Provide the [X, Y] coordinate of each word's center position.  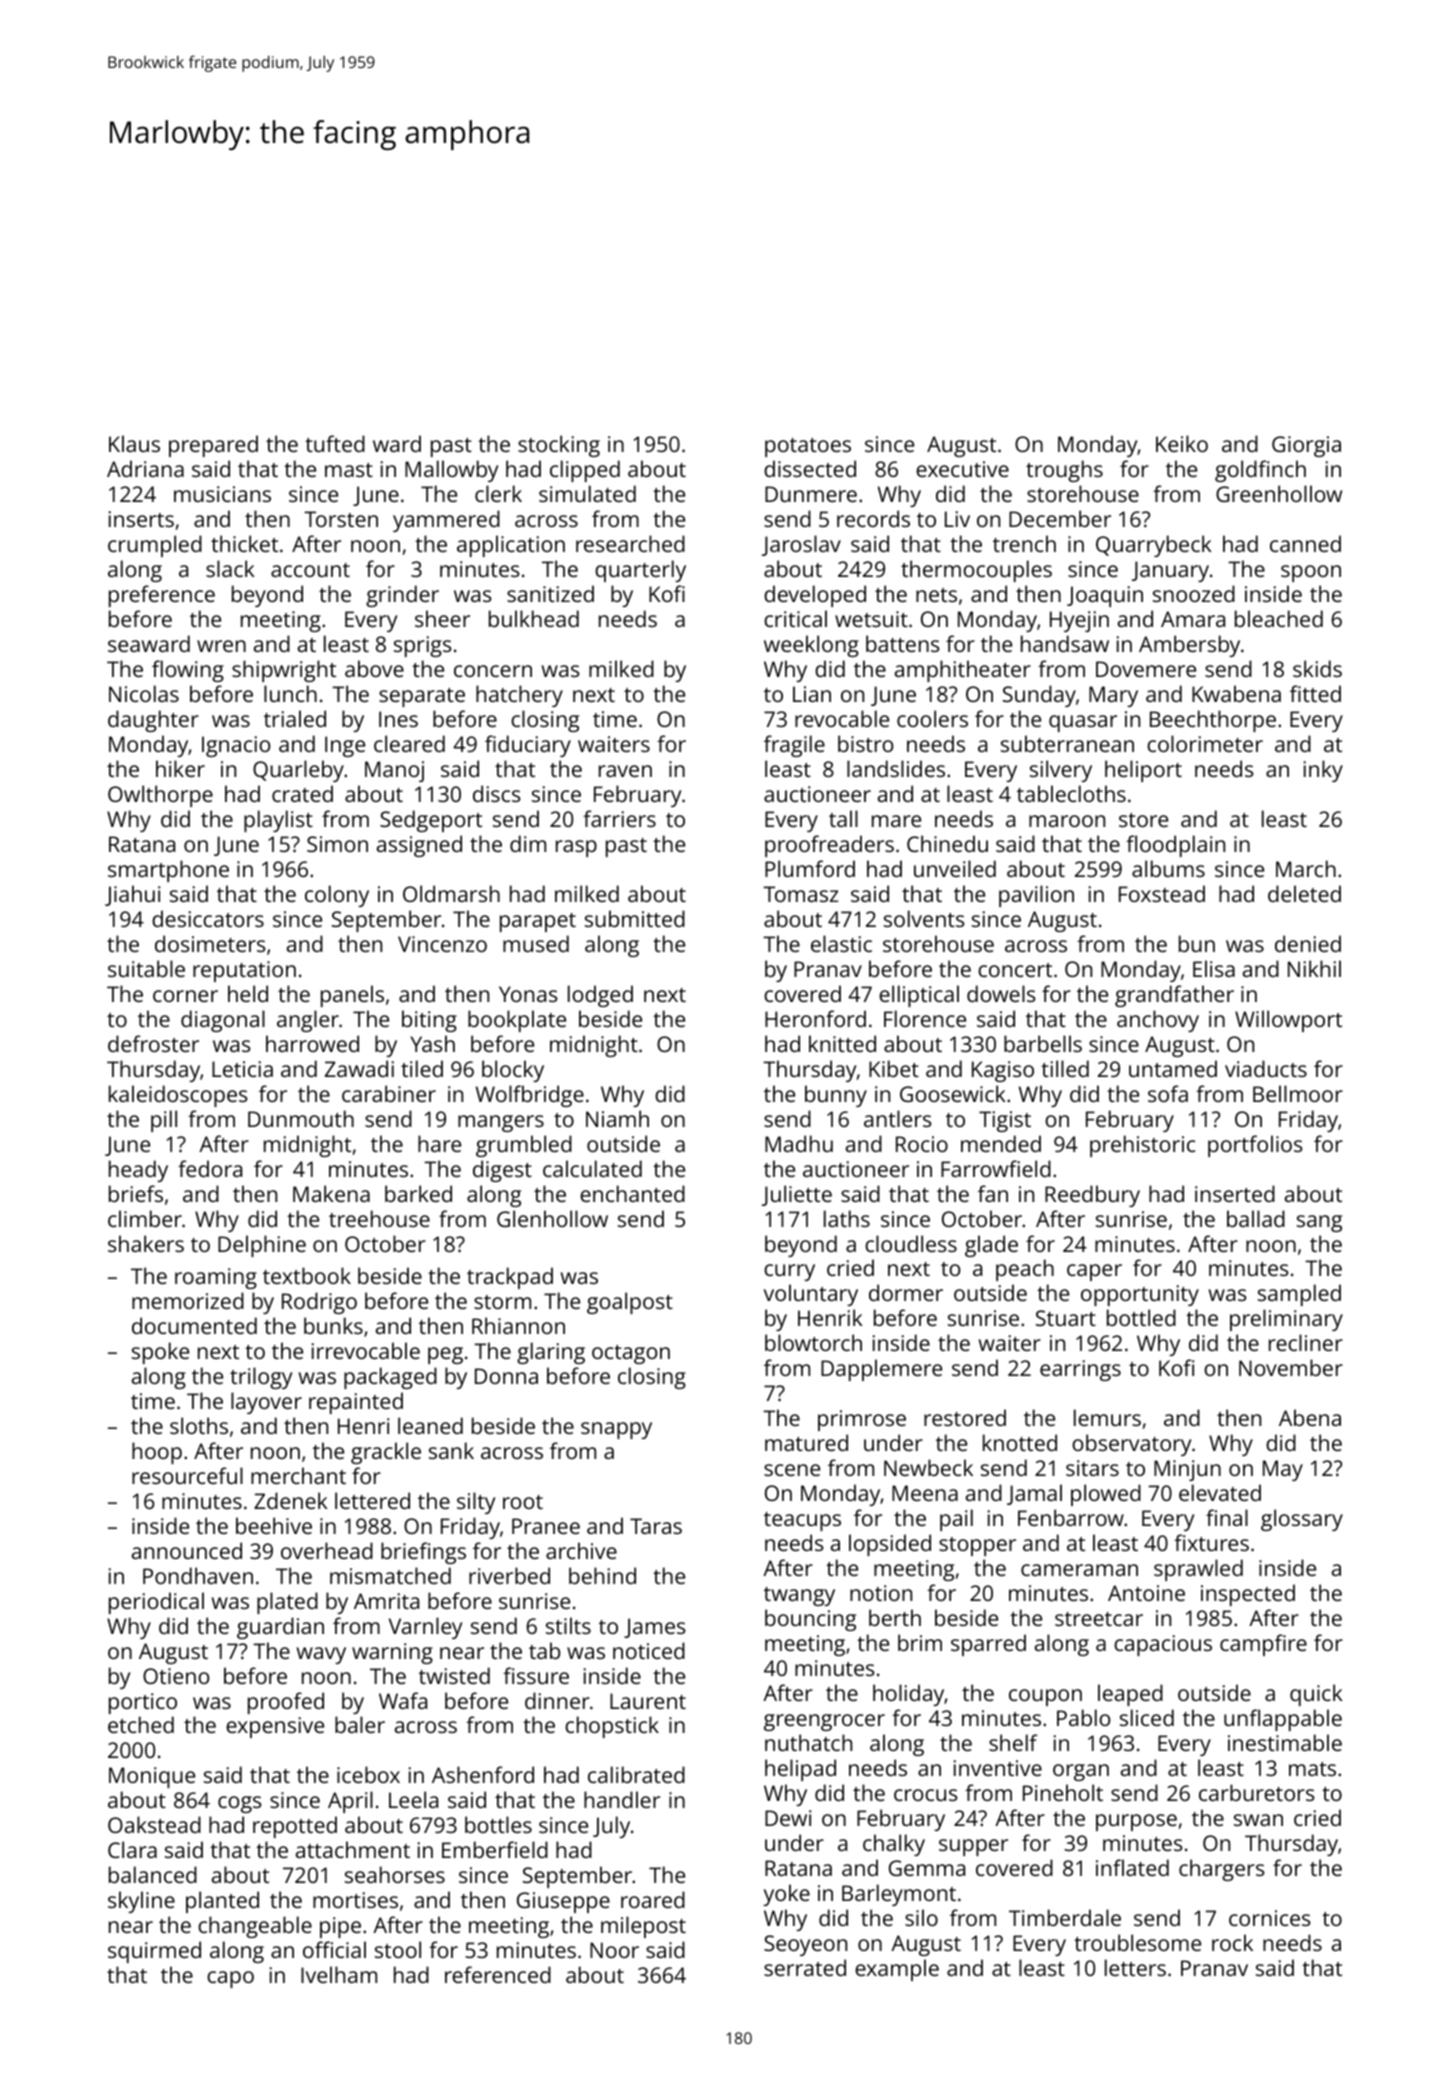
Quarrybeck [1154, 546]
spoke [160, 1353]
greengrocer [824, 1722]
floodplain [1175, 846]
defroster [153, 1043]
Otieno [176, 1676]
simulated [587, 493]
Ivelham [339, 1974]
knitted [842, 1043]
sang [1319, 1223]
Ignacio [236, 746]
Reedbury [1092, 1196]
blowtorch [813, 1342]
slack [230, 568]
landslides [896, 768]
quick [1316, 1695]
